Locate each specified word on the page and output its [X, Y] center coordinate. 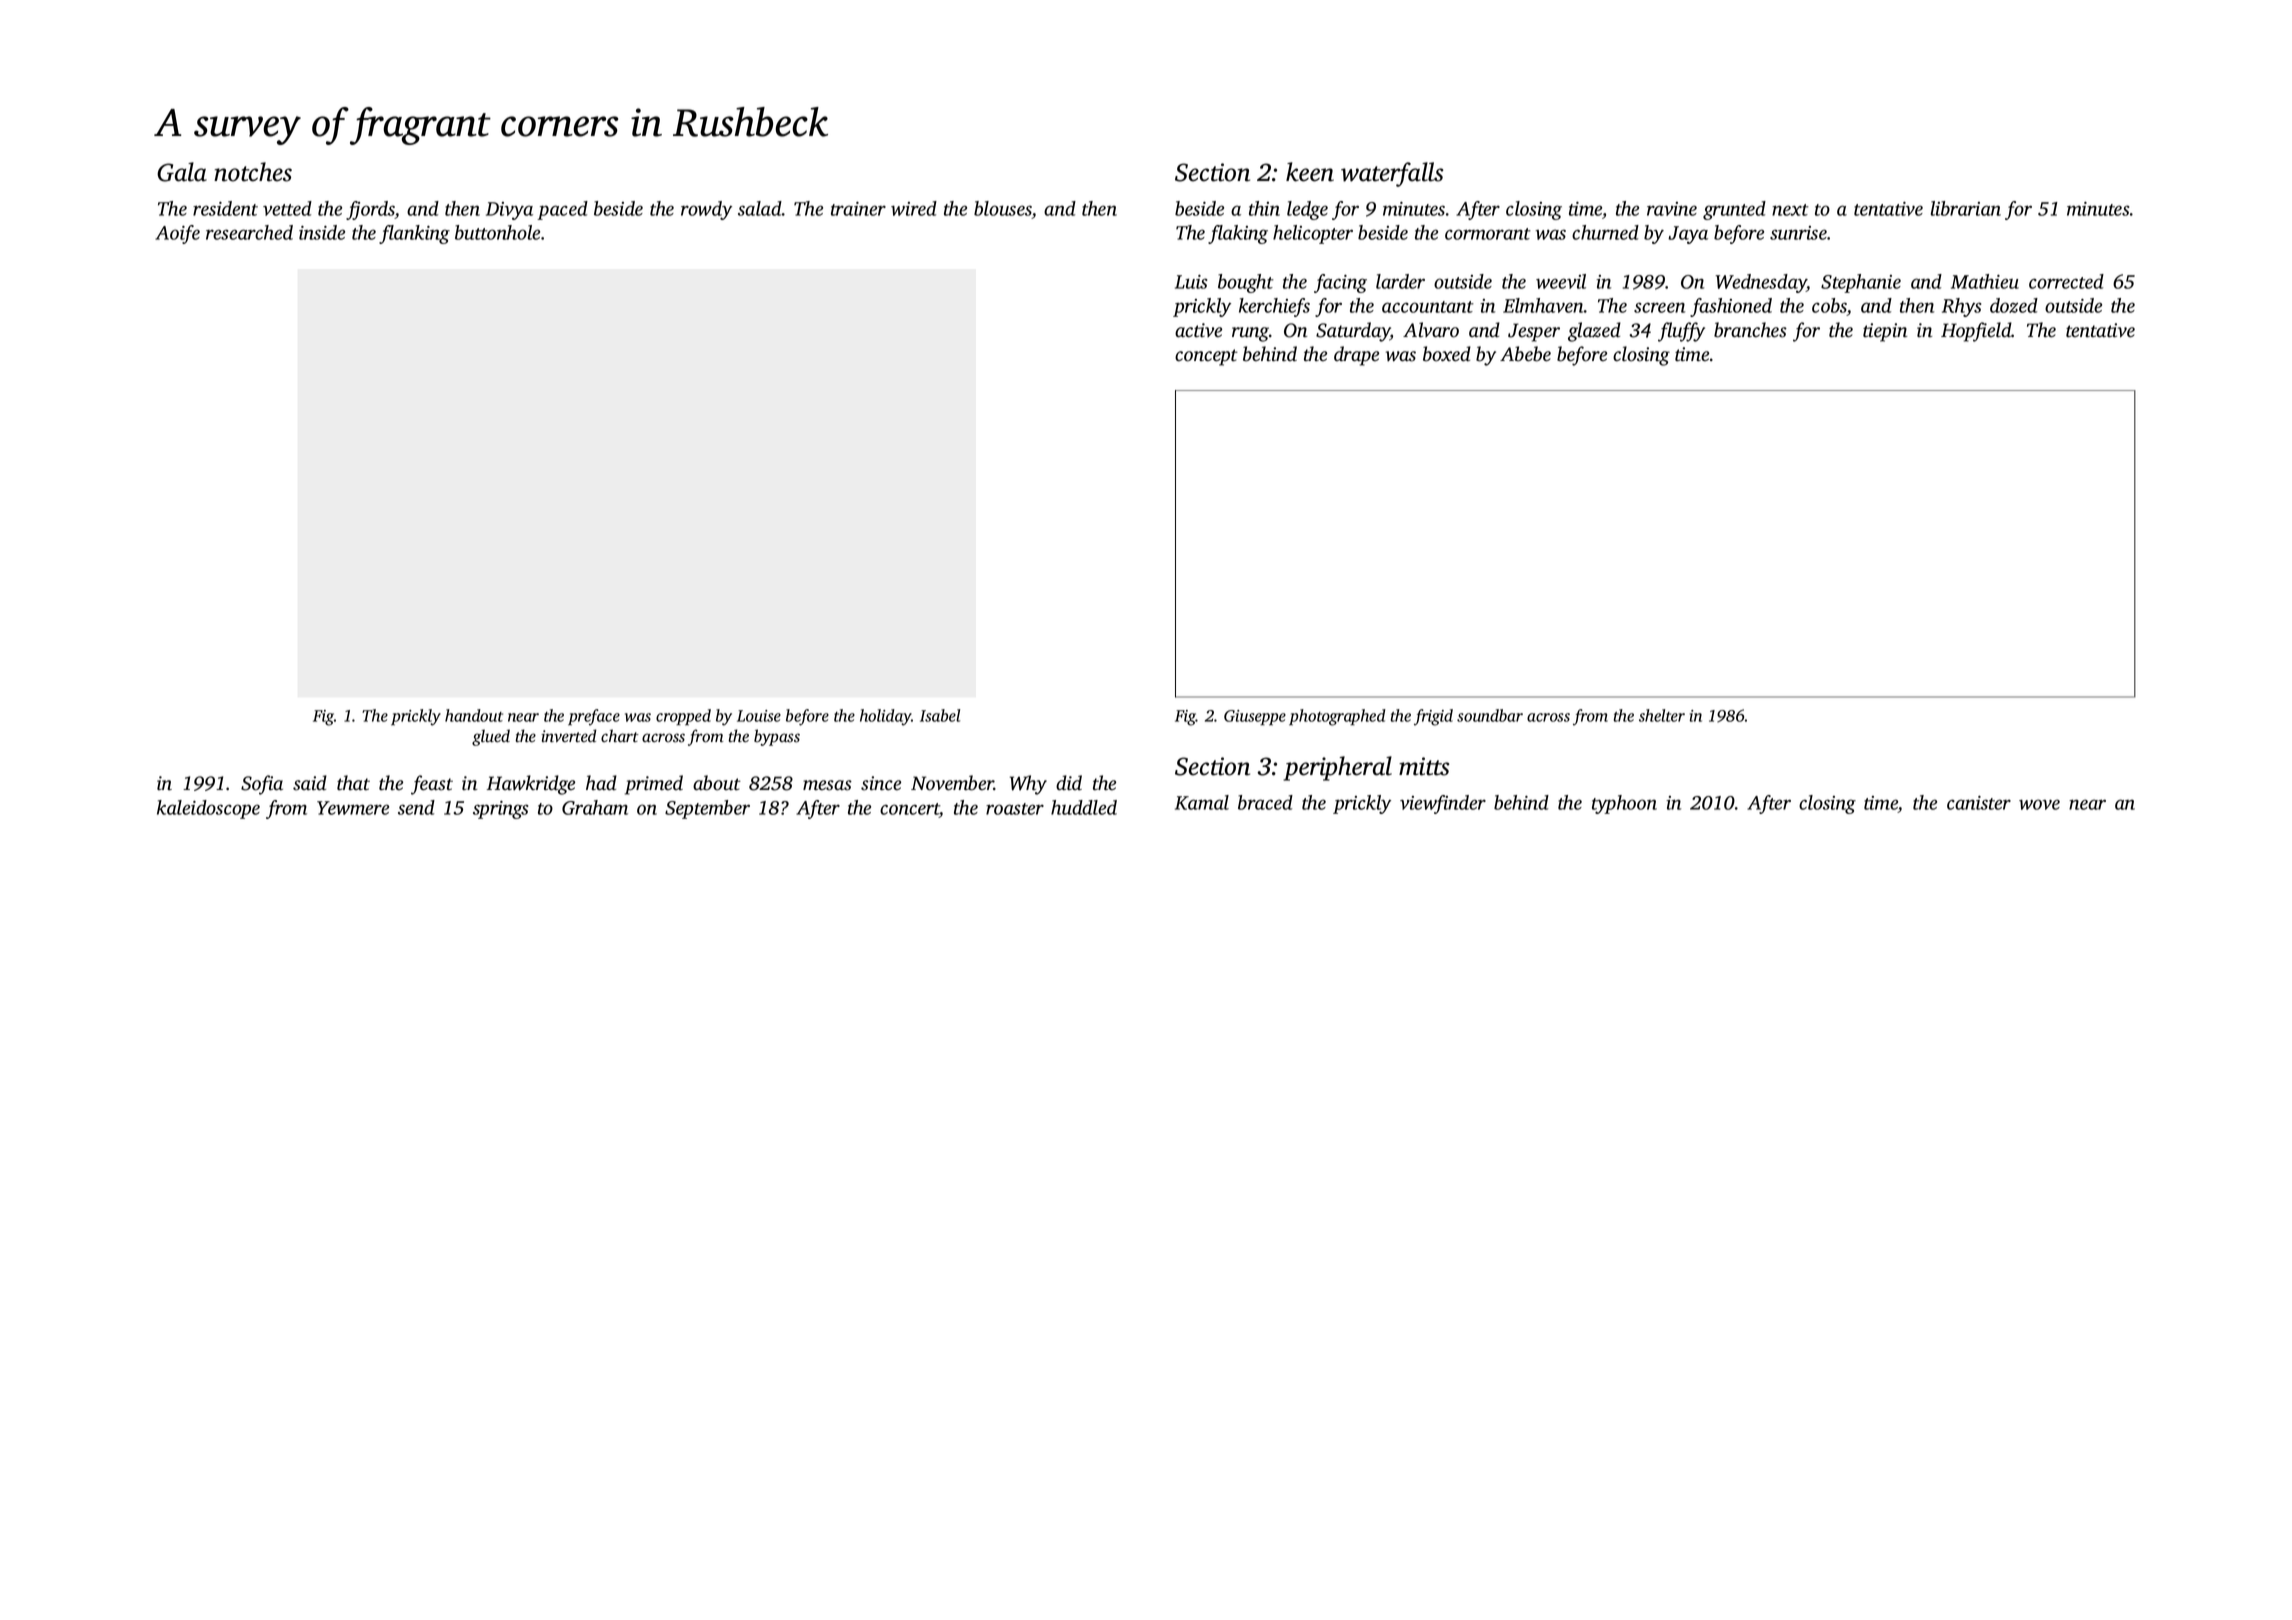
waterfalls [1392, 174]
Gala [182, 172]
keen [1310, 172]
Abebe [1525, 354]
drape [1356, 356]
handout [474, 715]
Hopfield [1976, 332]
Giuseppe [1255, 718]
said [310, 783]
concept [1206, 357]
